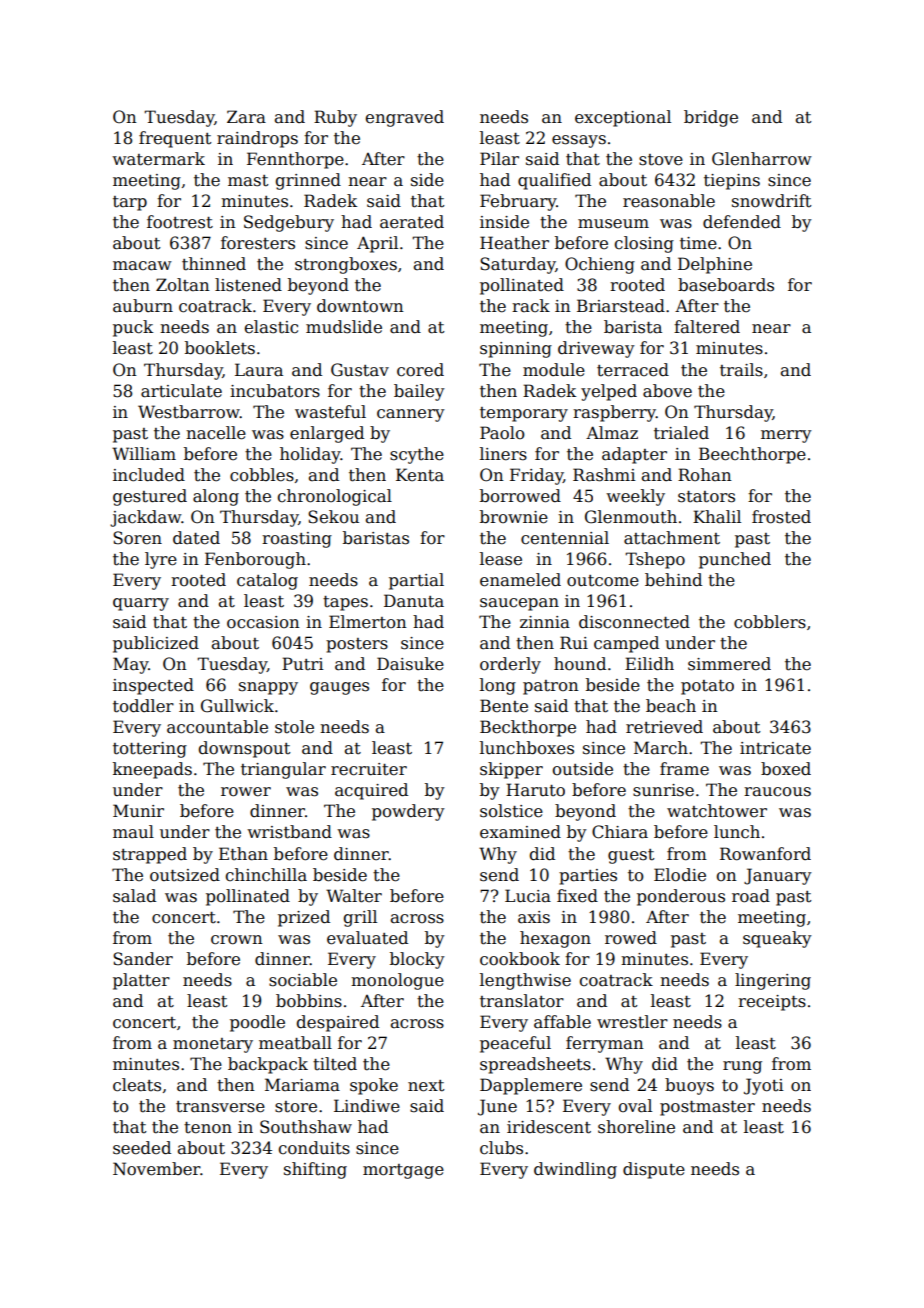 This page has width=924, height=1308. What do you see at coordinates (156, 1169) in the page?
I see `November` at bounding box center [156, 1169].
